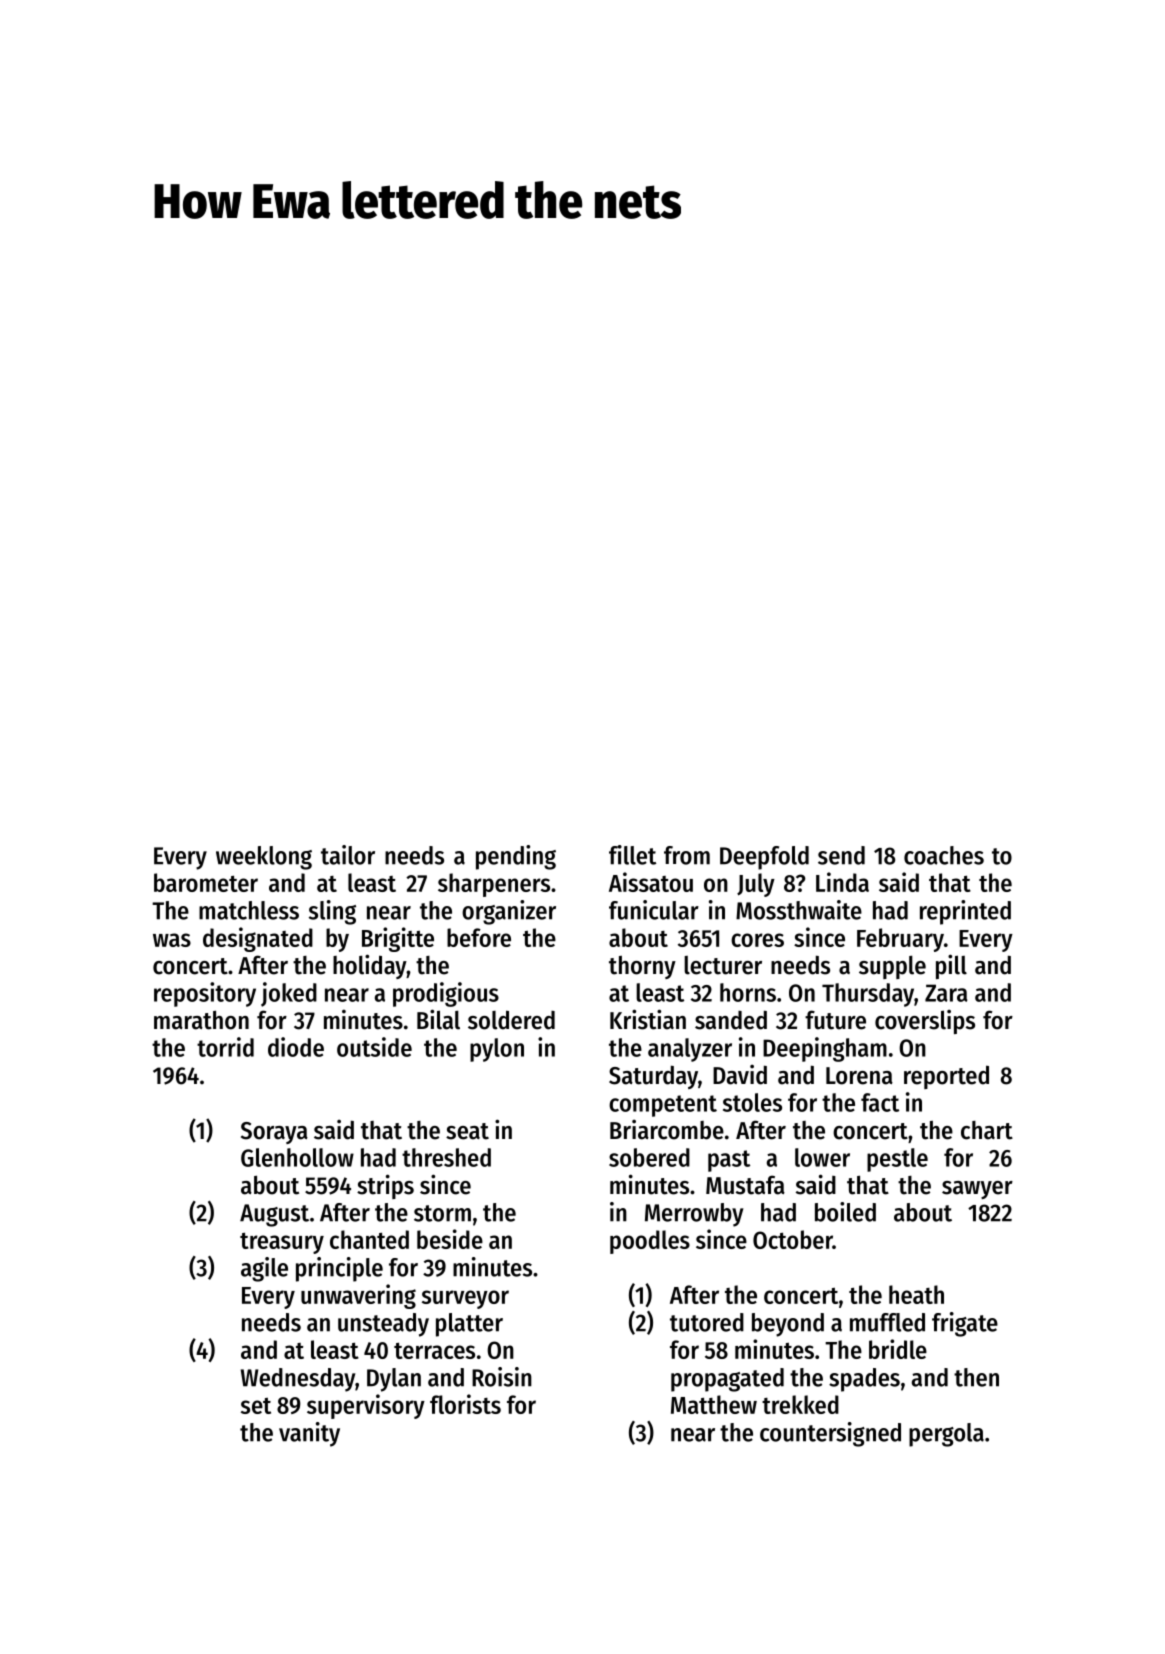 The image size is (1165, 1654). Describe the element at coordinates (793, 1239) in the image. I see `October` at that location.
